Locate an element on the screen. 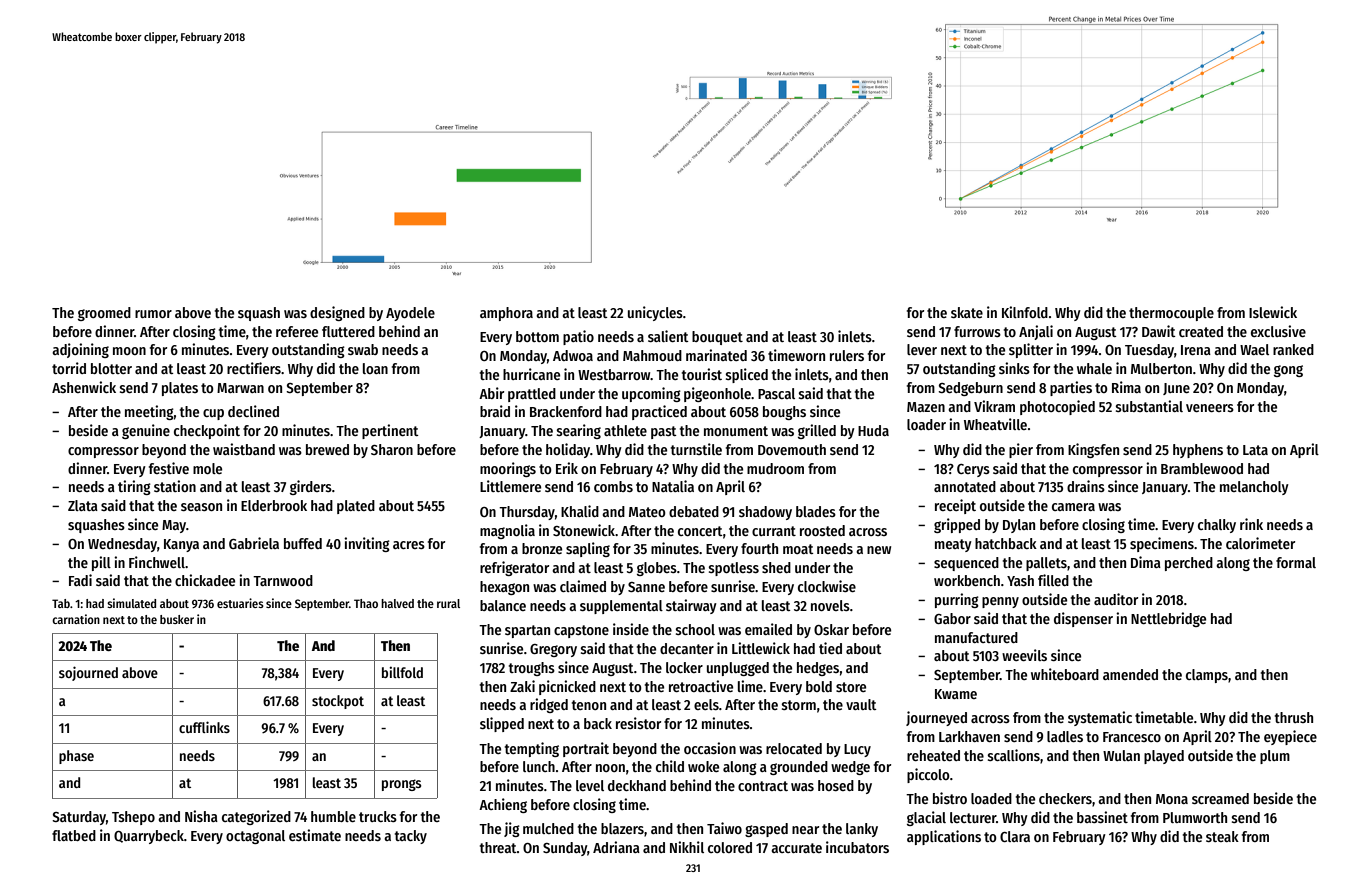  designed is located at coordinates (337, 313).
